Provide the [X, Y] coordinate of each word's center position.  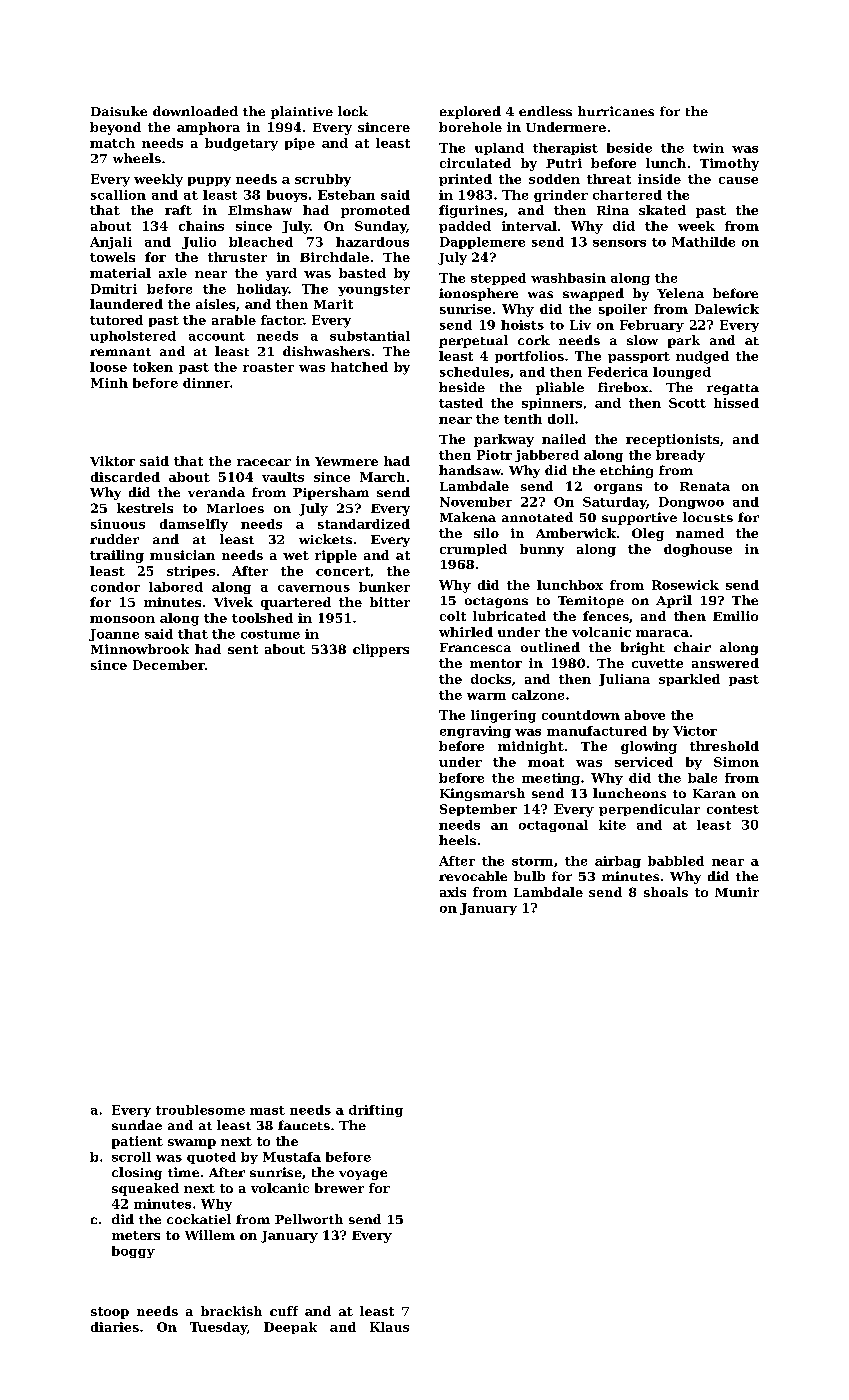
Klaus [389, 1327]
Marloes [235, 508]
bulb [529, 876]
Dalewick [727, 309]
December [169, 665]
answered [725, 663]
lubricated [509, 616]
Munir [737, 892]
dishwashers [326, 351]
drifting [376, 1111]
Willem [210, 1235]
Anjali [111, 243]
